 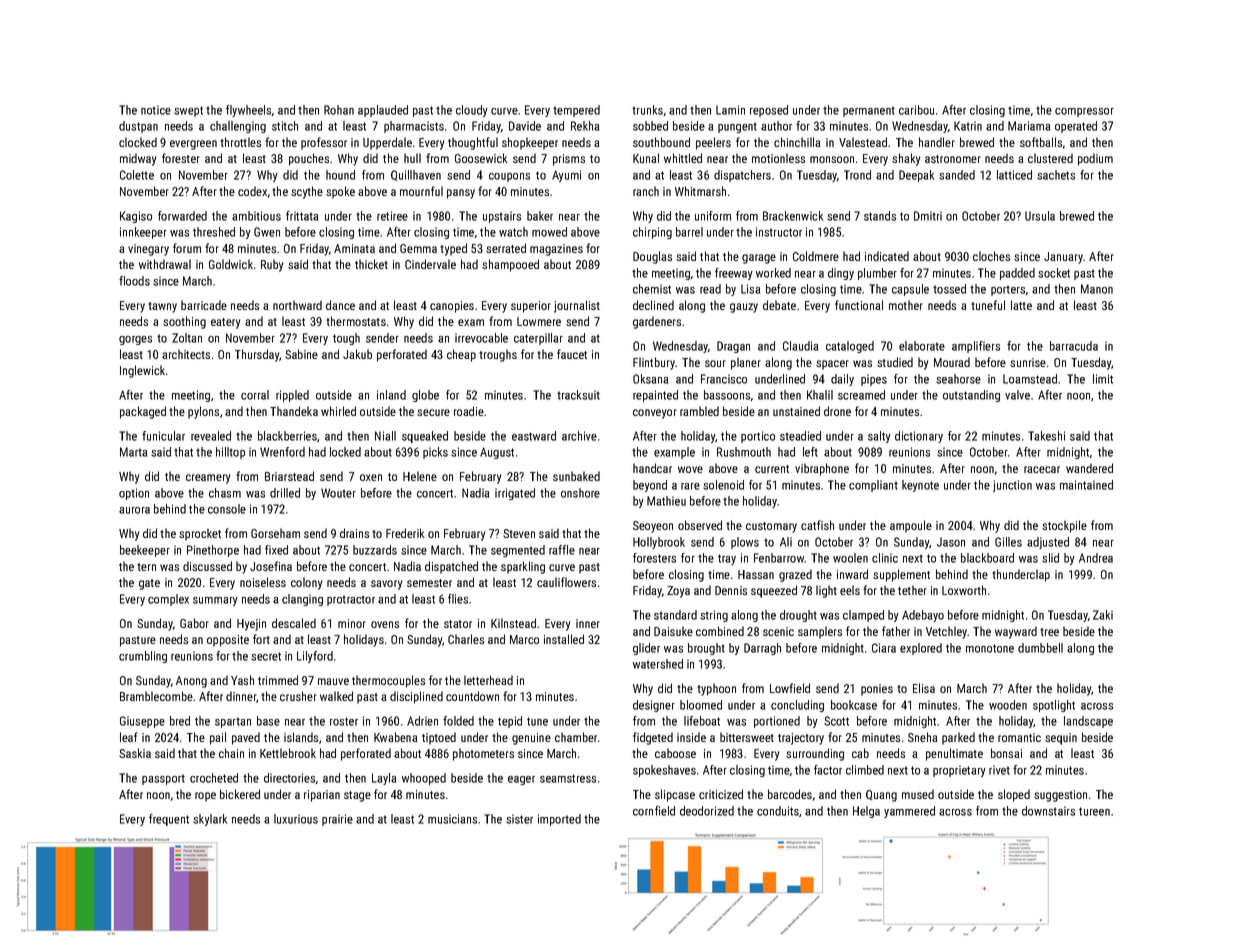 What do you see at coordinates (1094, 811) in the image?
I see `tureen` at bounding box center [1094, 811].
